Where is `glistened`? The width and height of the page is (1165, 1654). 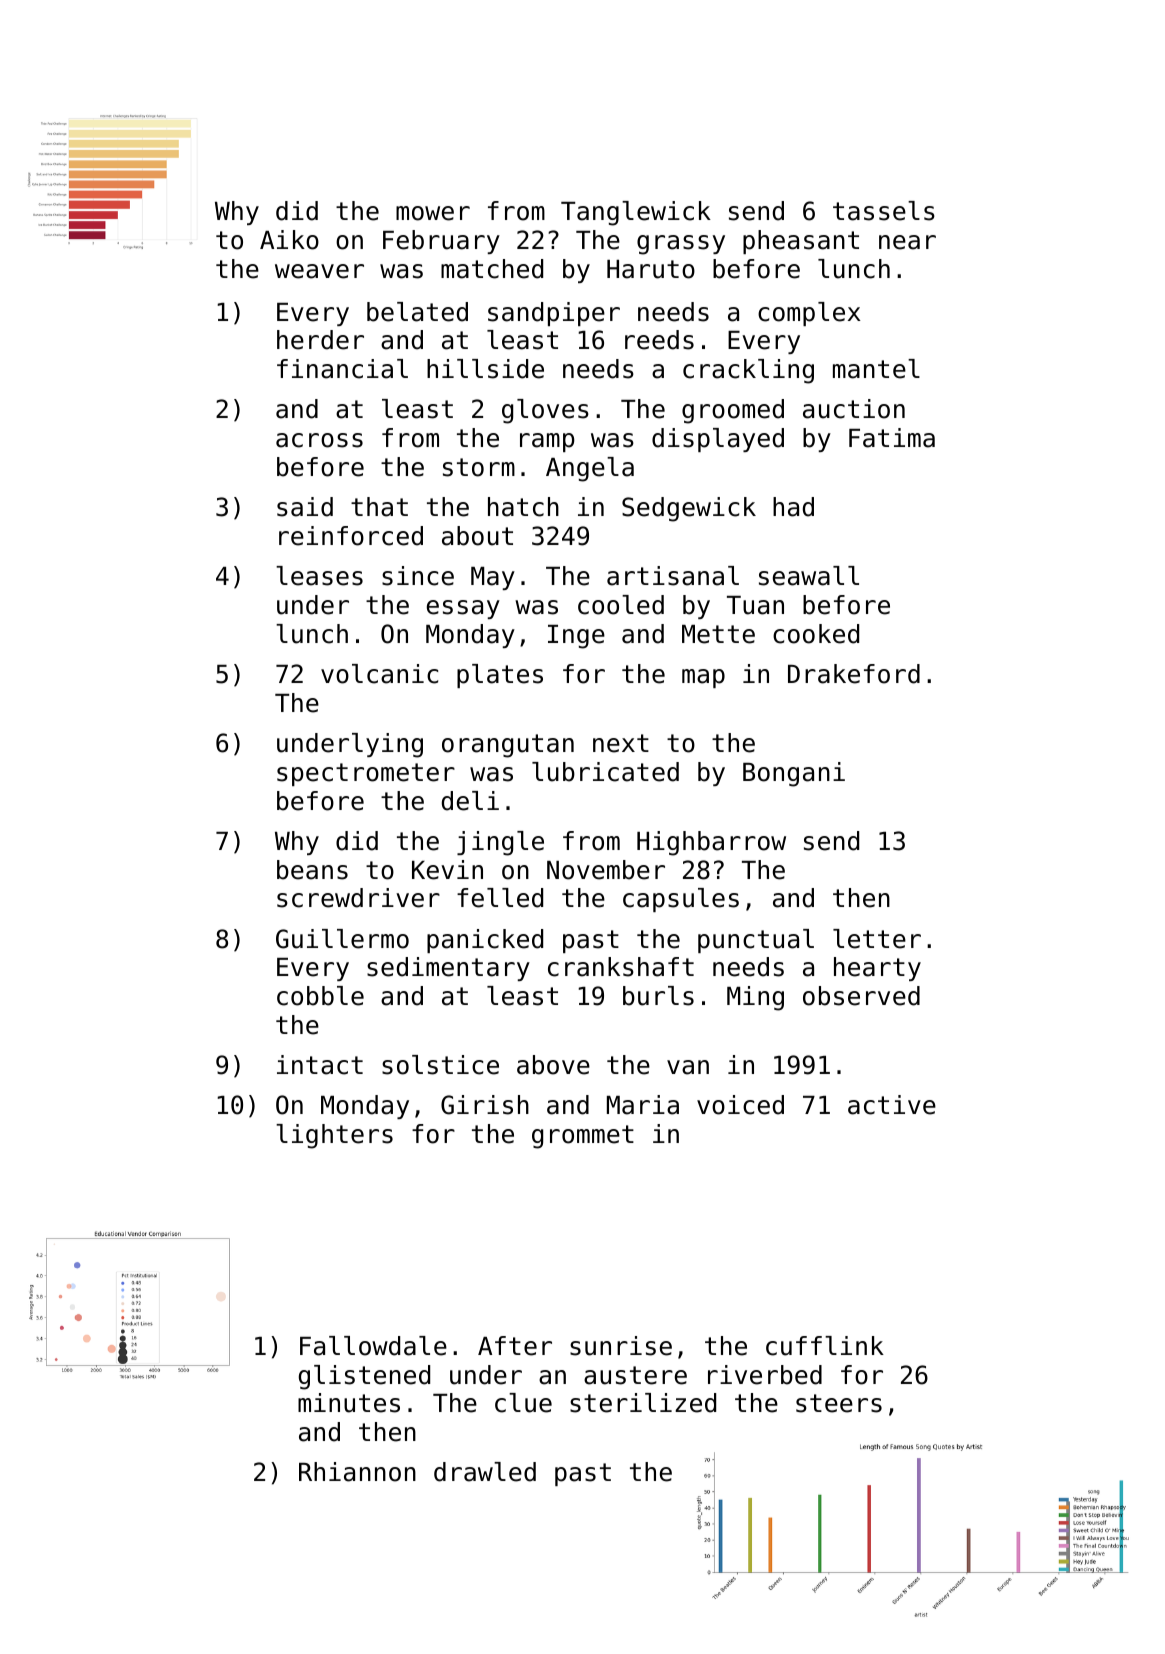 glistened is located at coordinates (364, 1377).
